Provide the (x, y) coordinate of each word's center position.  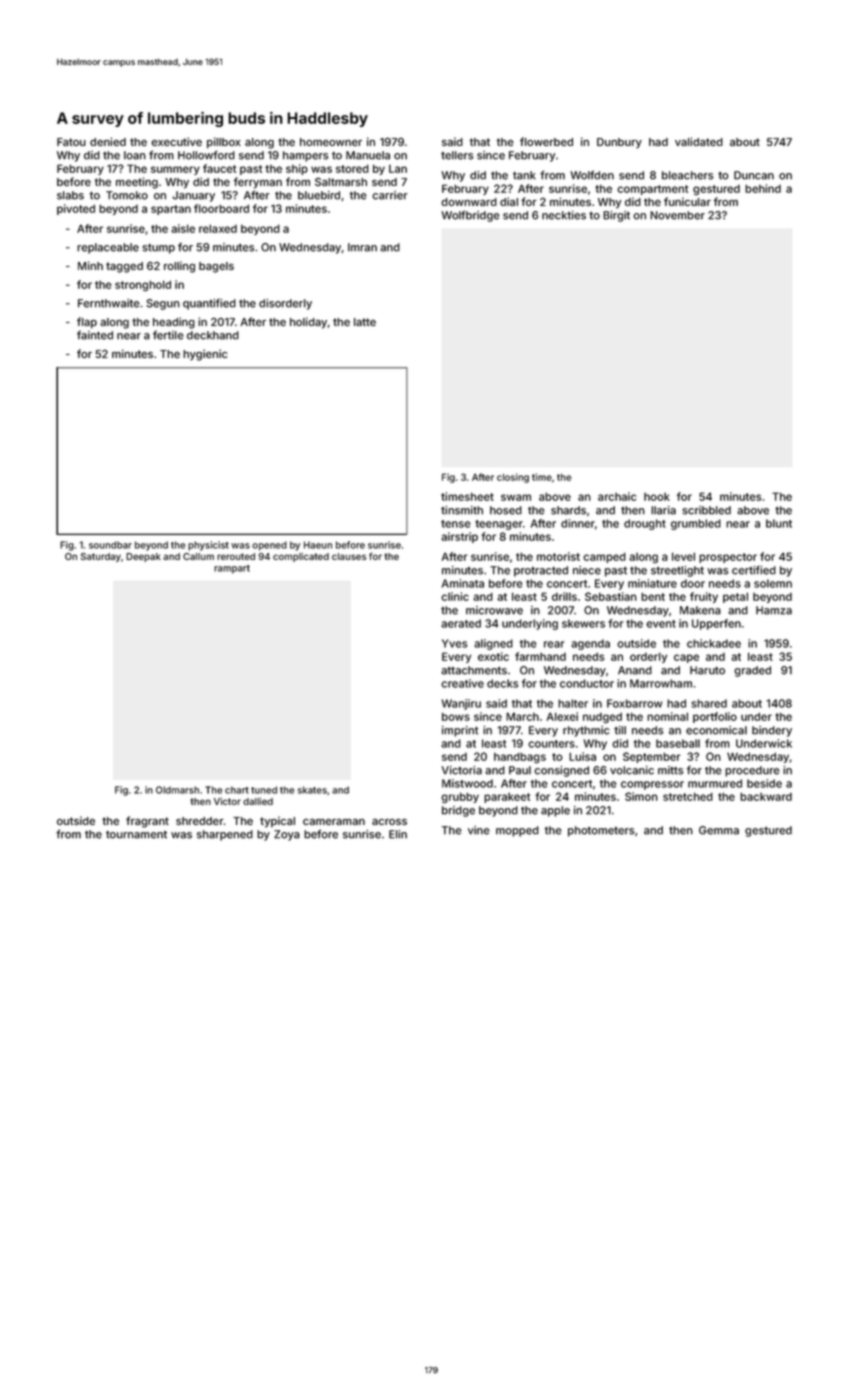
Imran (362, 247)
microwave (494, 610)
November (677, 215)
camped (604, 557)
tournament (136, 834)
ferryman (258, 183)
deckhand (213, 335)
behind (763, 188)
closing (513, 478)
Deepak (143, 557)
